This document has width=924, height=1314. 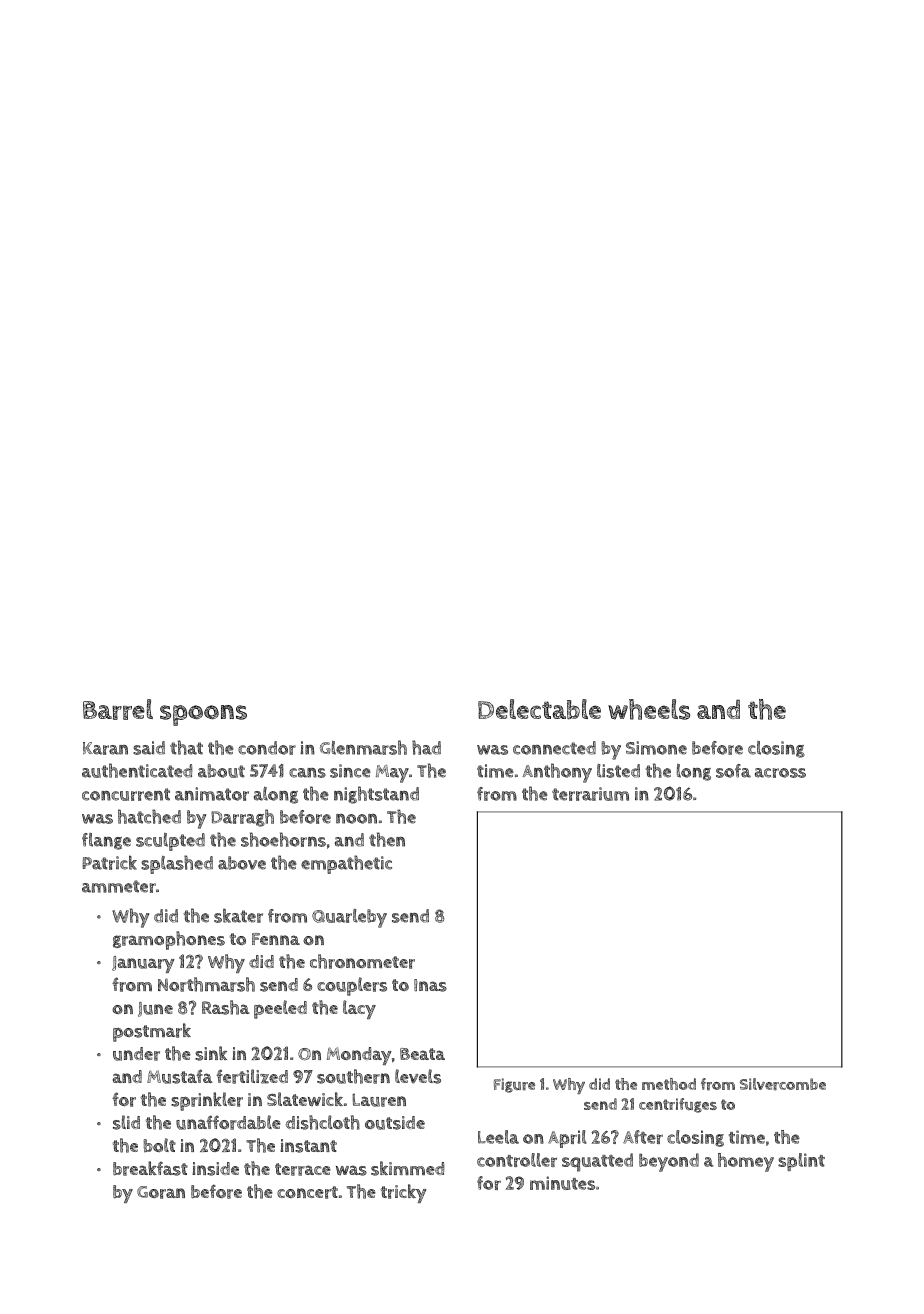 What do you see at coordinates (539, 709) in the document?
I see `Delectable` at bounding box center [539, 709].
